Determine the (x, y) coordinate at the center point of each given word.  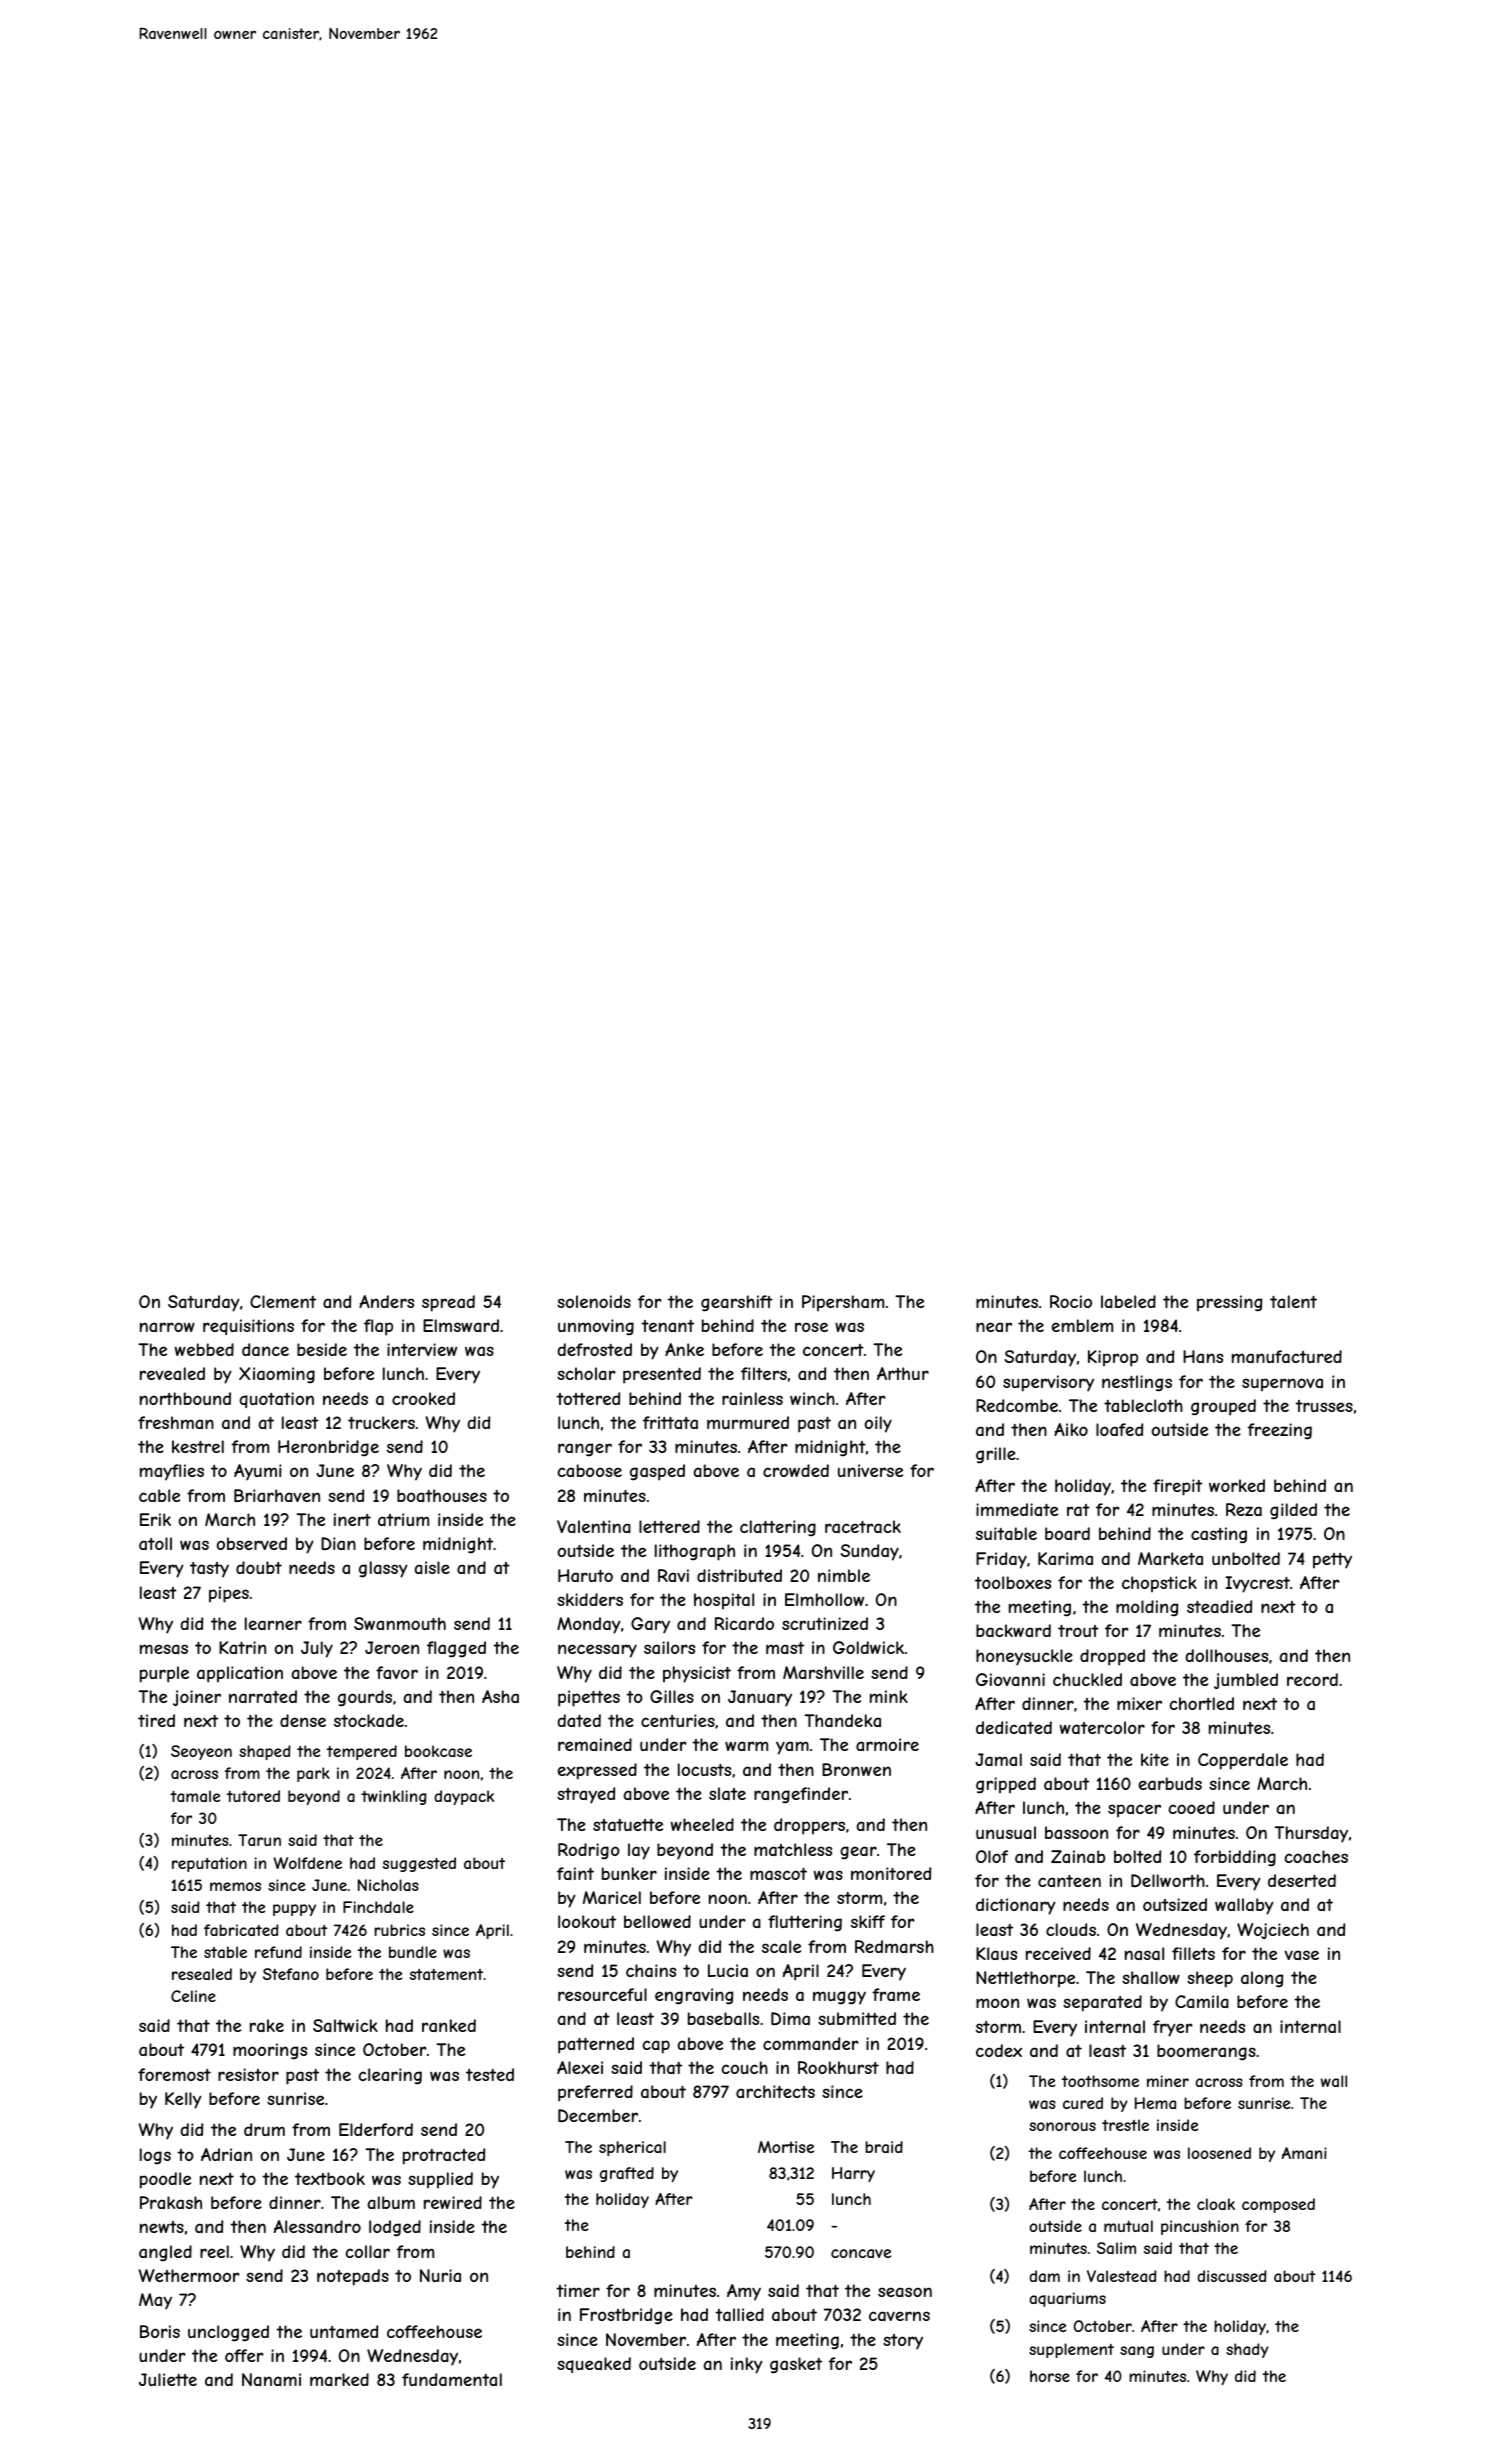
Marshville (823, 1672)
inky (747, 2365)
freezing (1279, 1431)
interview (422, 1349)
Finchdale (378, 1907)
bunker (629, 1873)
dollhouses (1226, 1655)
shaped (265, 1752)
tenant (667, 1326)
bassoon (1076, 1832)
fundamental (452, 2379)
